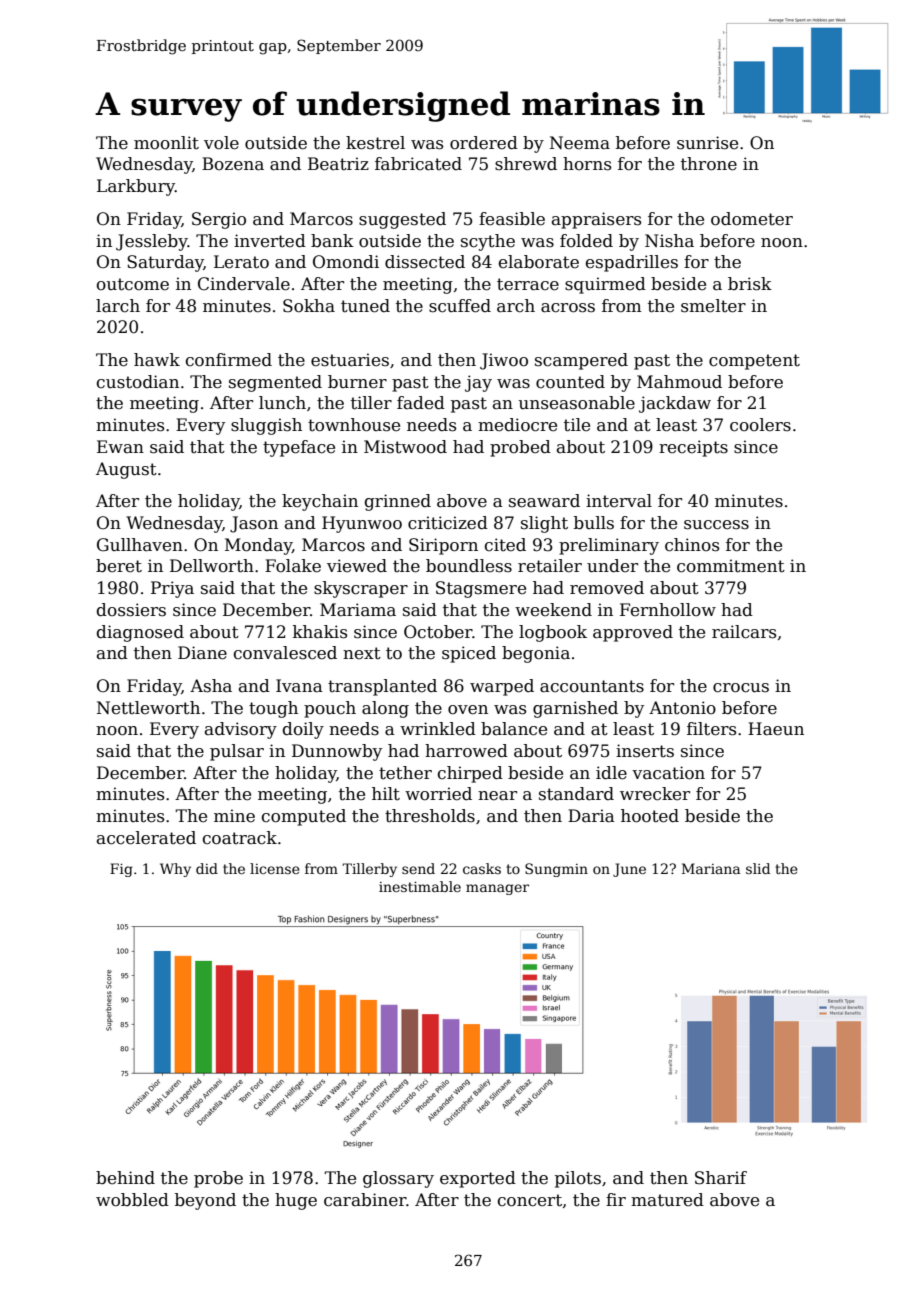 The width and height of the screenshot is (908, 1316). Describe the element at coordinates (578, 1179) in the screenshot. I see `pilots` at that location.
